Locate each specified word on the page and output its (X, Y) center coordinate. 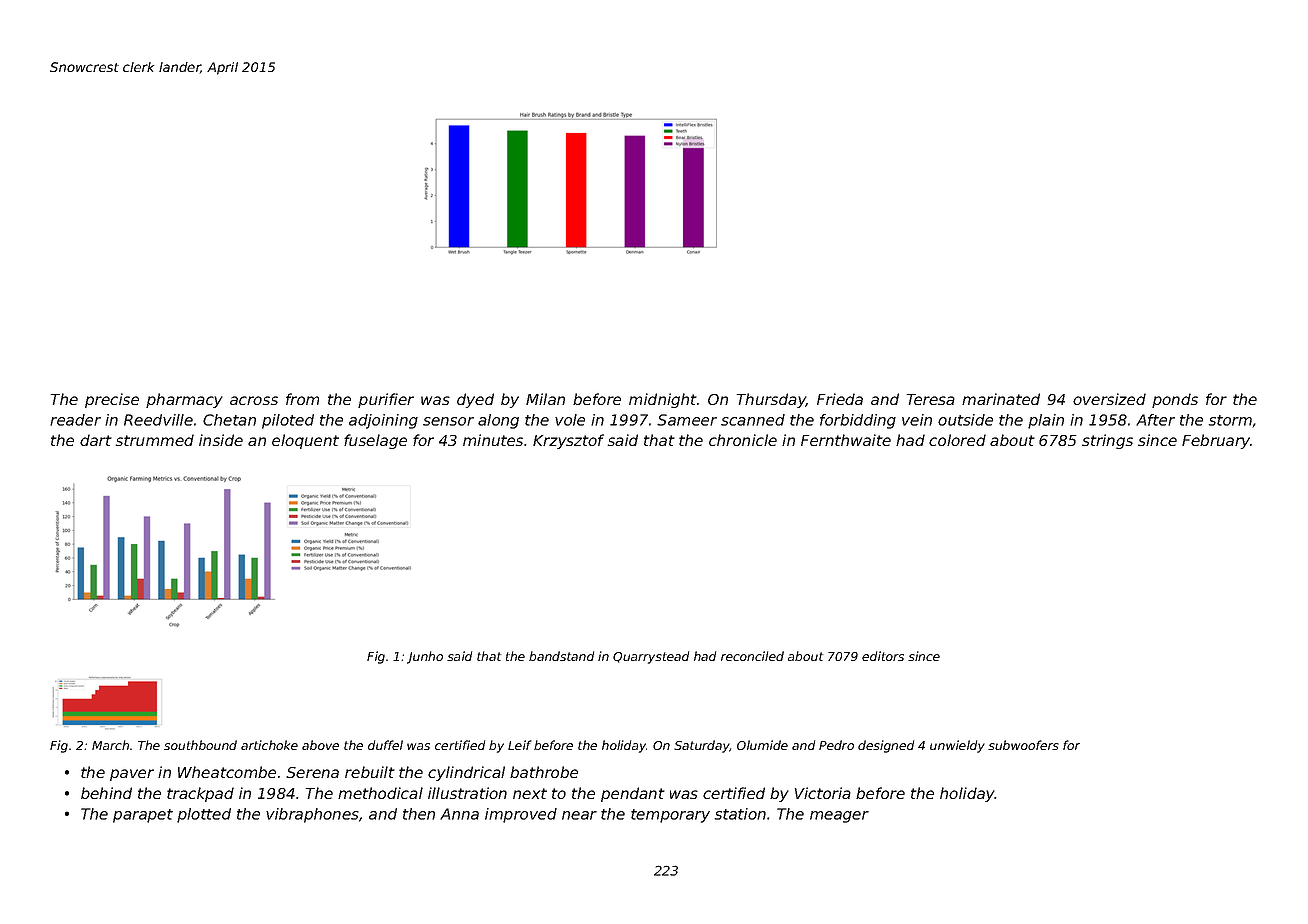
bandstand (561, 656)
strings (1107, 441)
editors (883, 656)
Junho (425, 657)
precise (112, 400)
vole (570, 420)
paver (132, 775)
